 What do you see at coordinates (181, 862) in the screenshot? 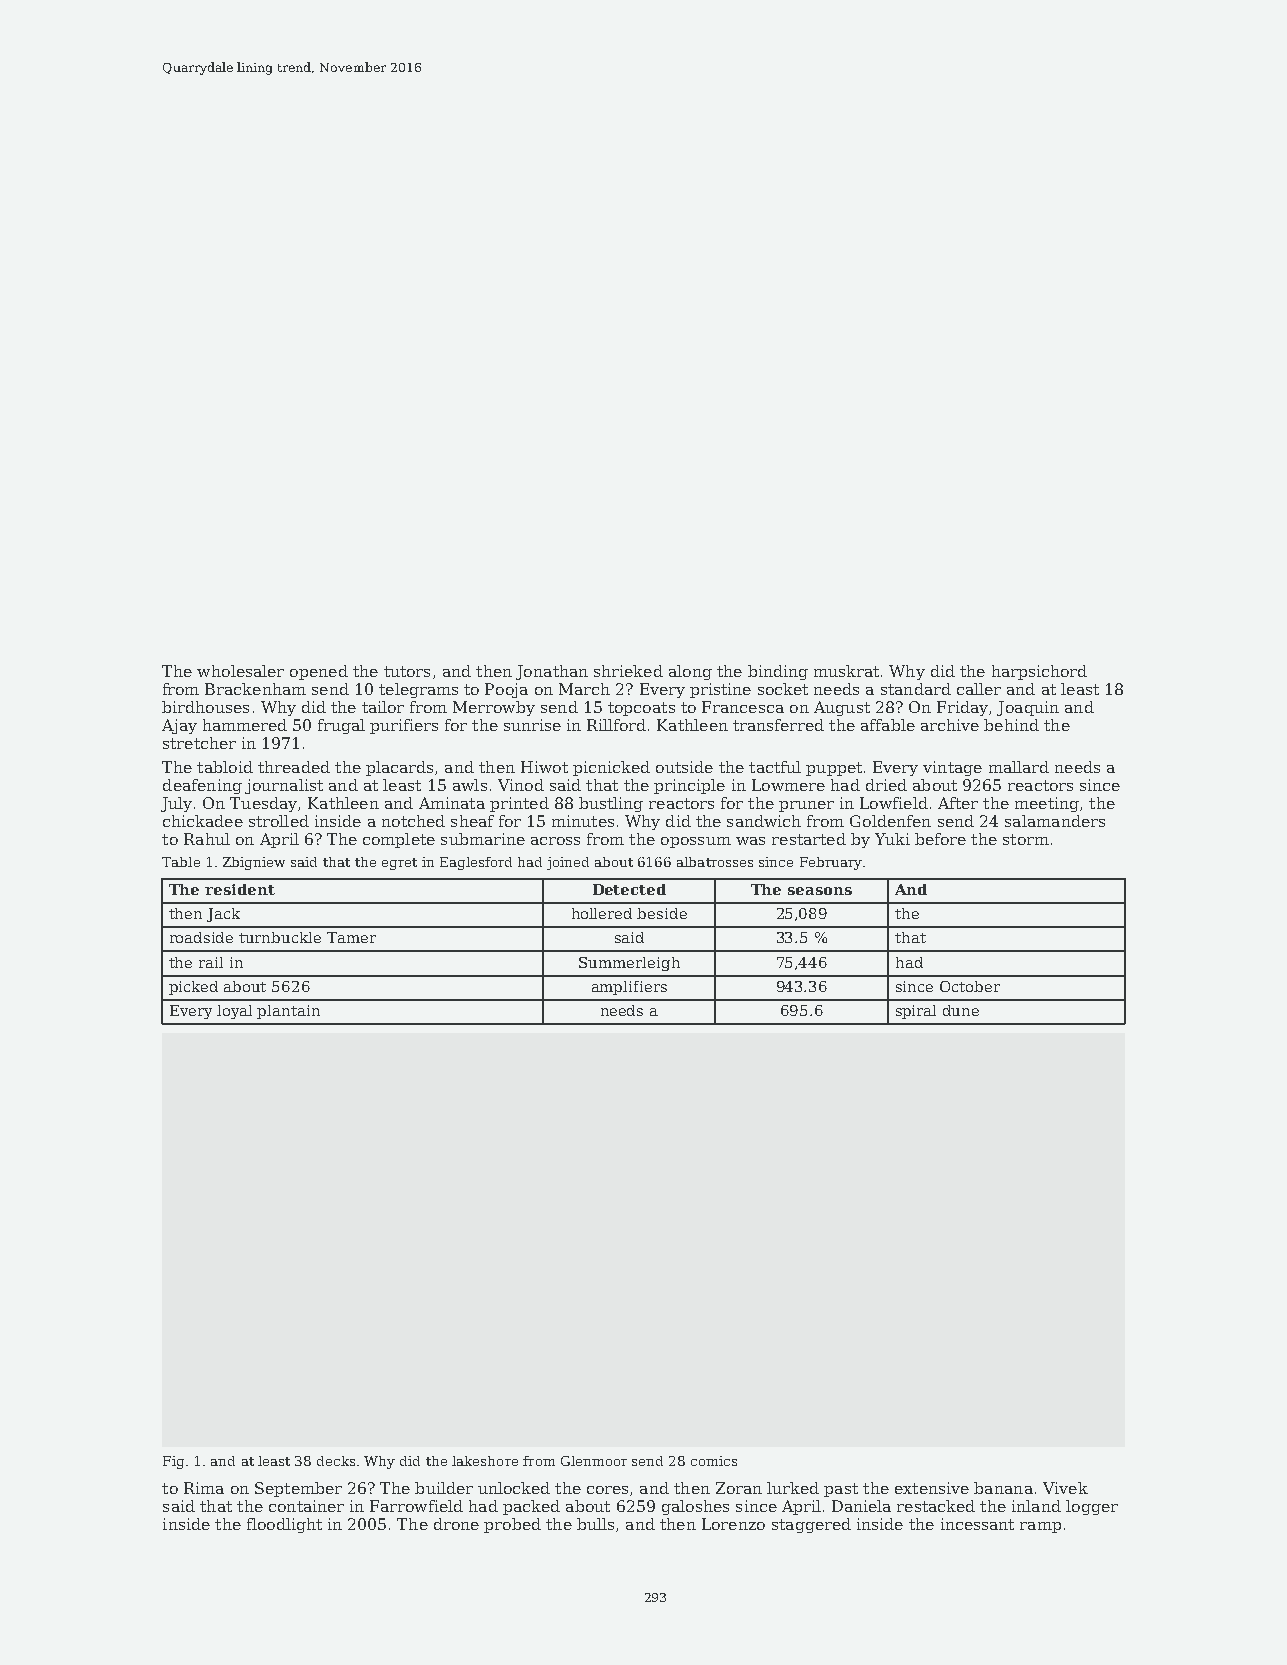
I see `Table` at bounding box center [181, 862].
